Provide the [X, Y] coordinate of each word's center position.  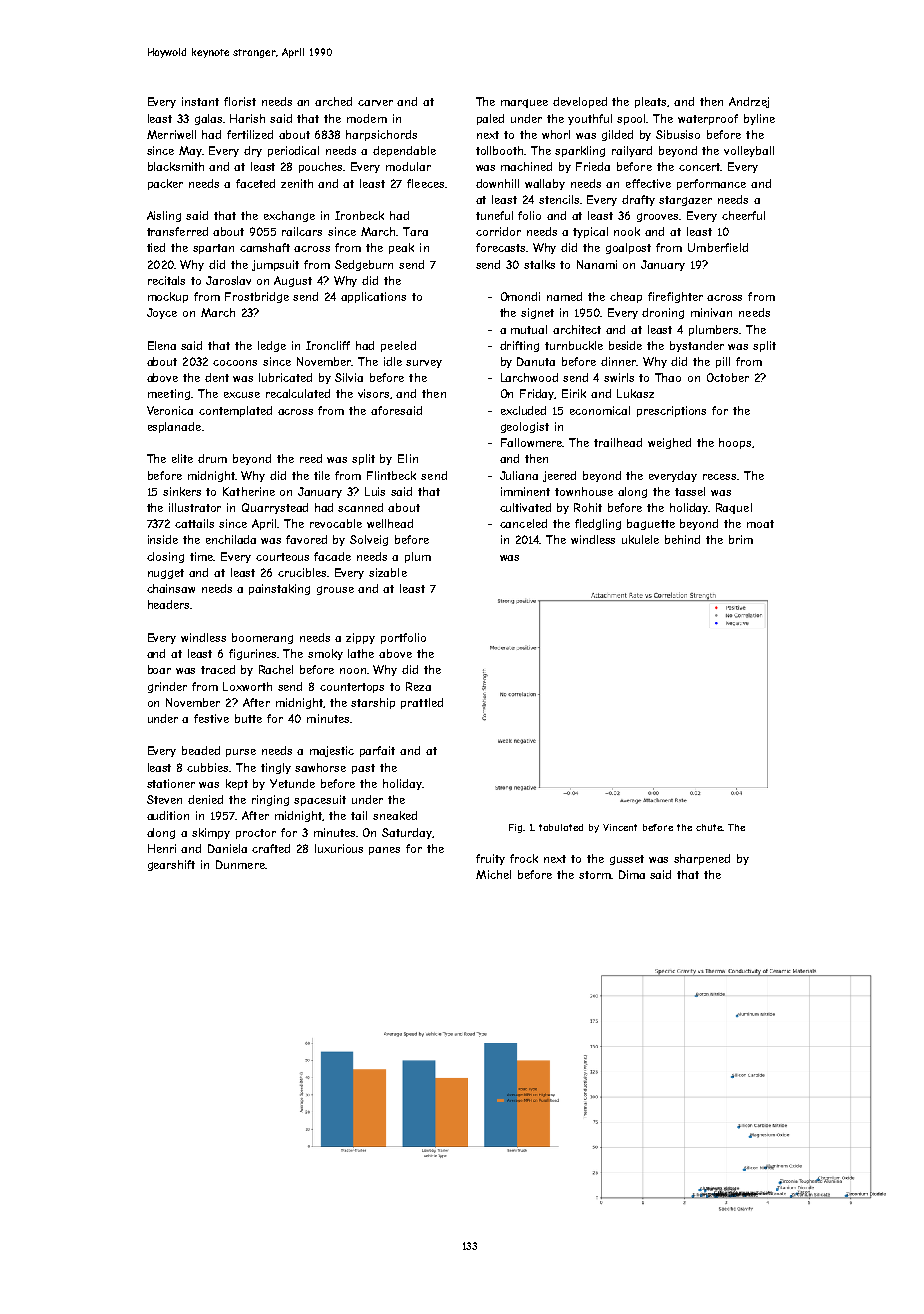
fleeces [425, 183]
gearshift [171, 865]
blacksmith [176, 166]
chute [709, 827]
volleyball [749, 151]
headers [168, 604]
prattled [422, 703]
